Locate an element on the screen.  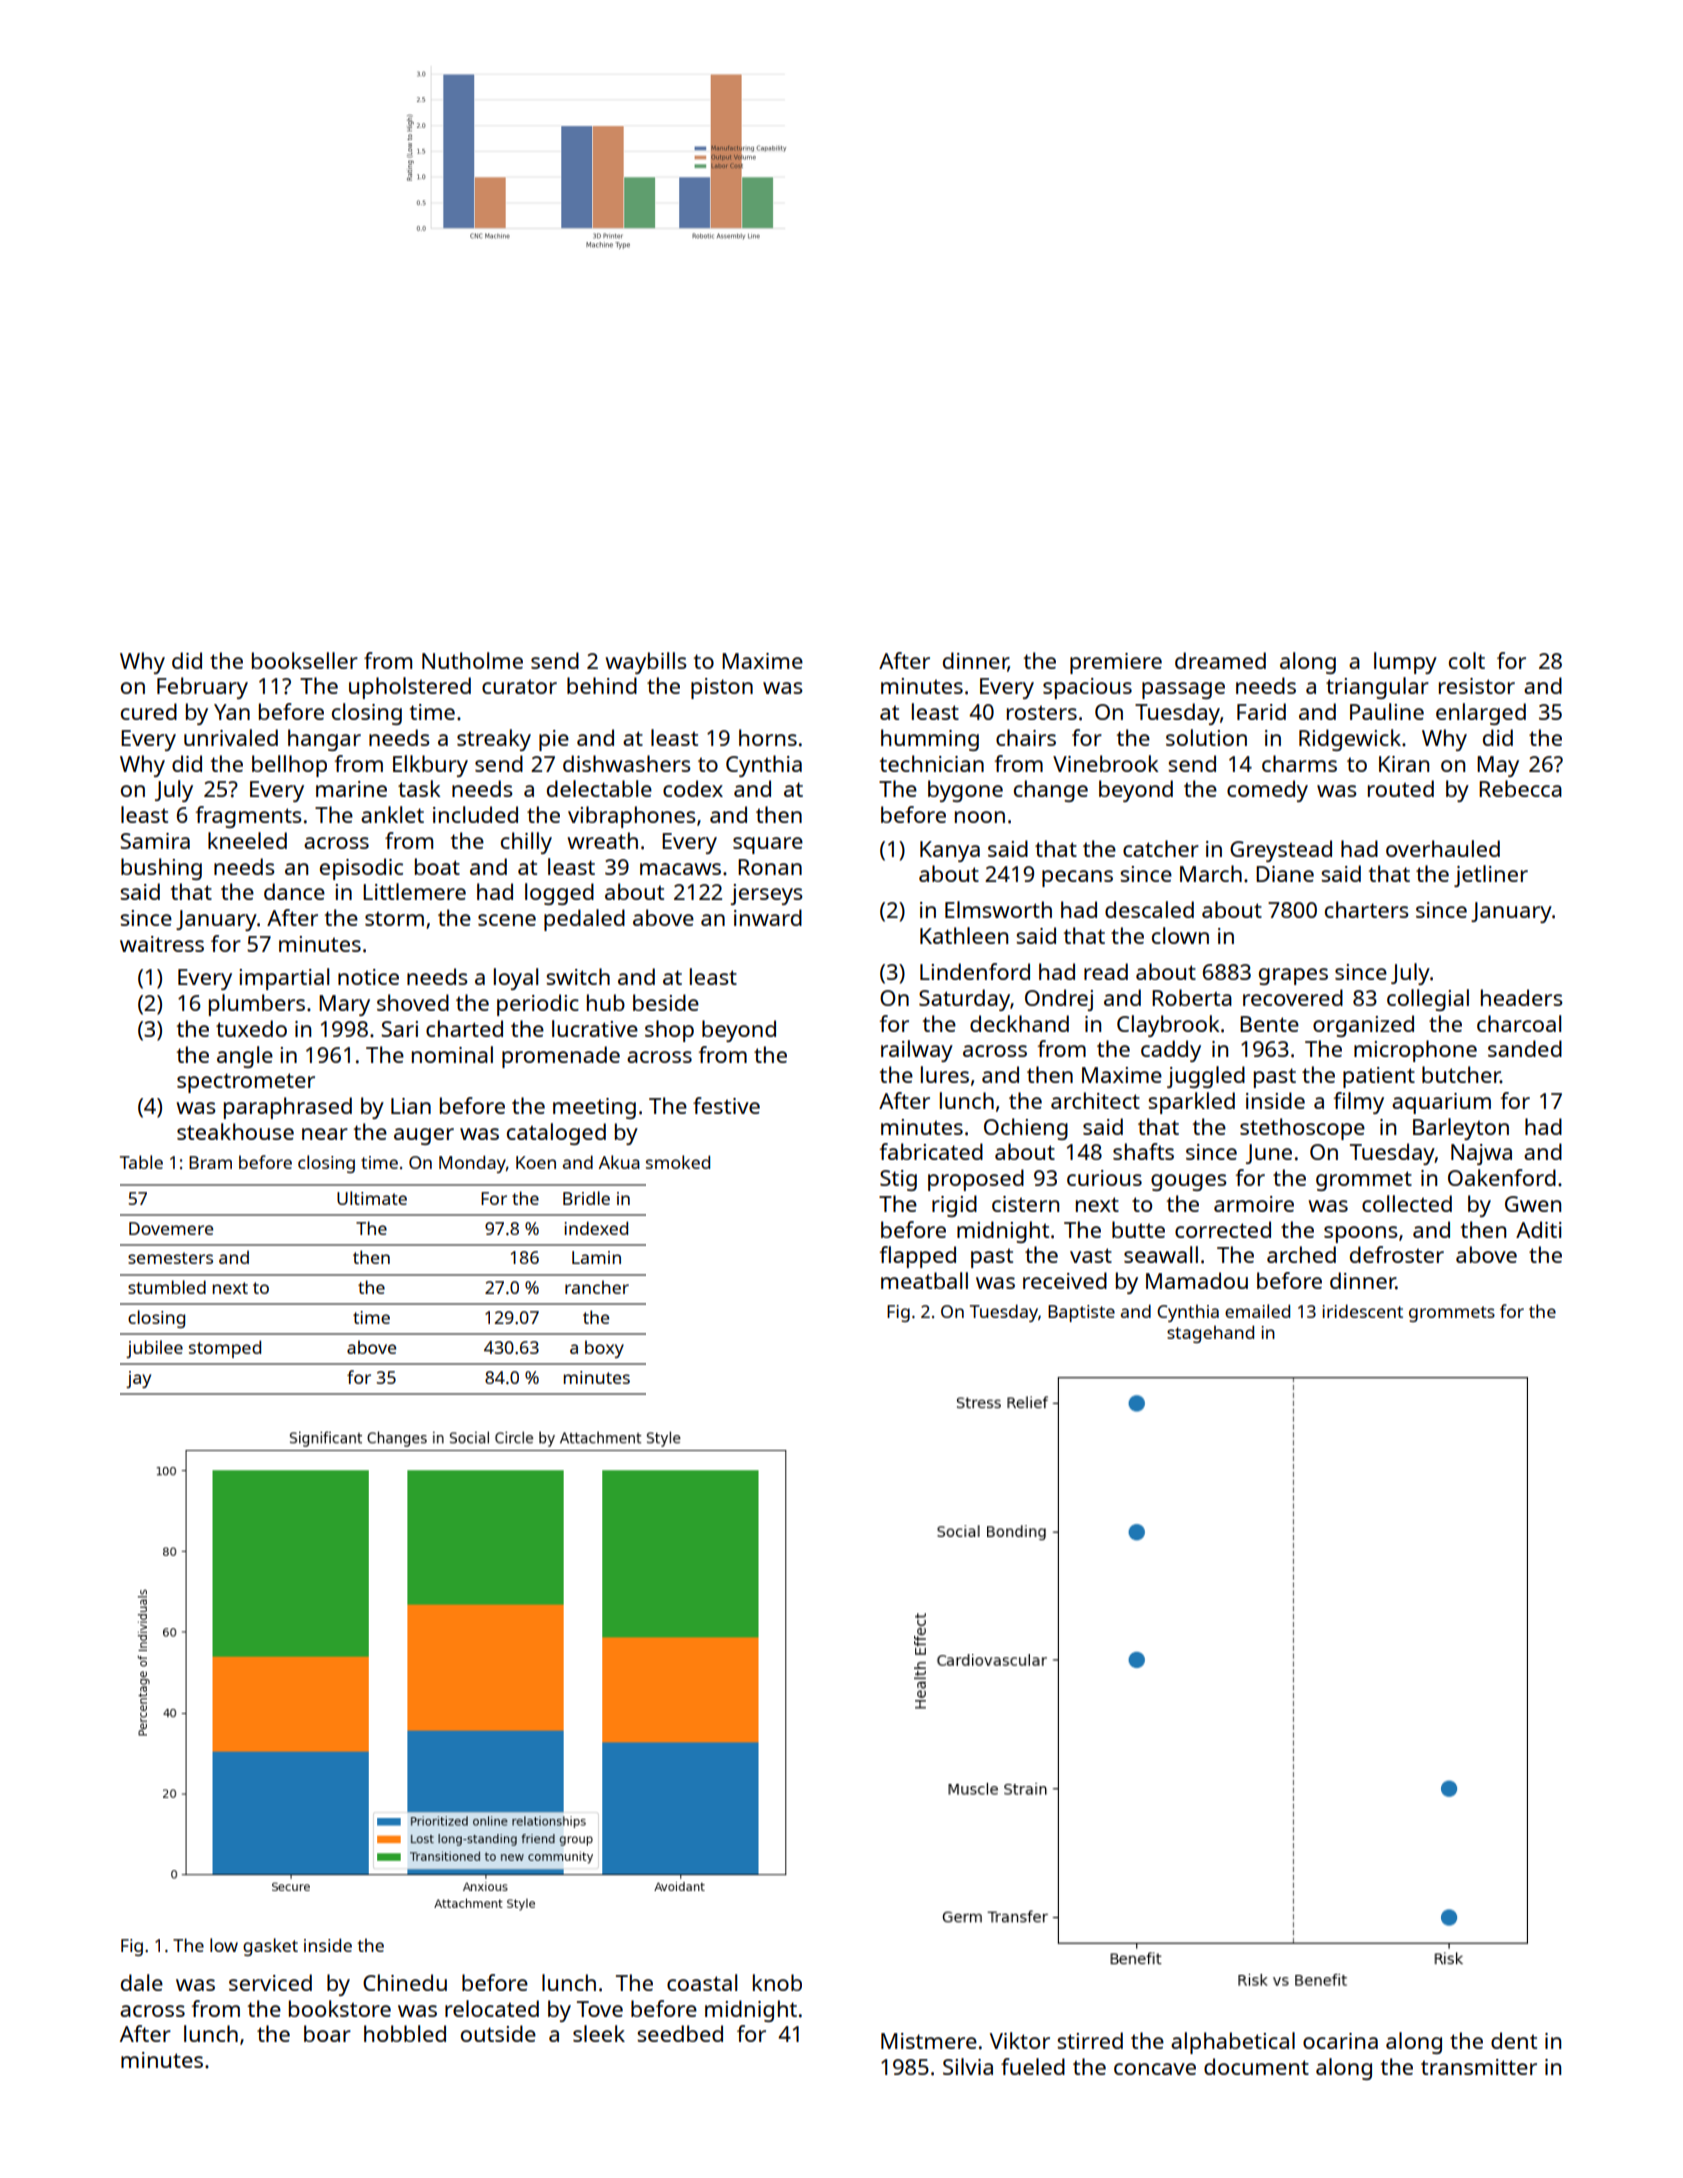
piston is located at coordinates (722, 688).
